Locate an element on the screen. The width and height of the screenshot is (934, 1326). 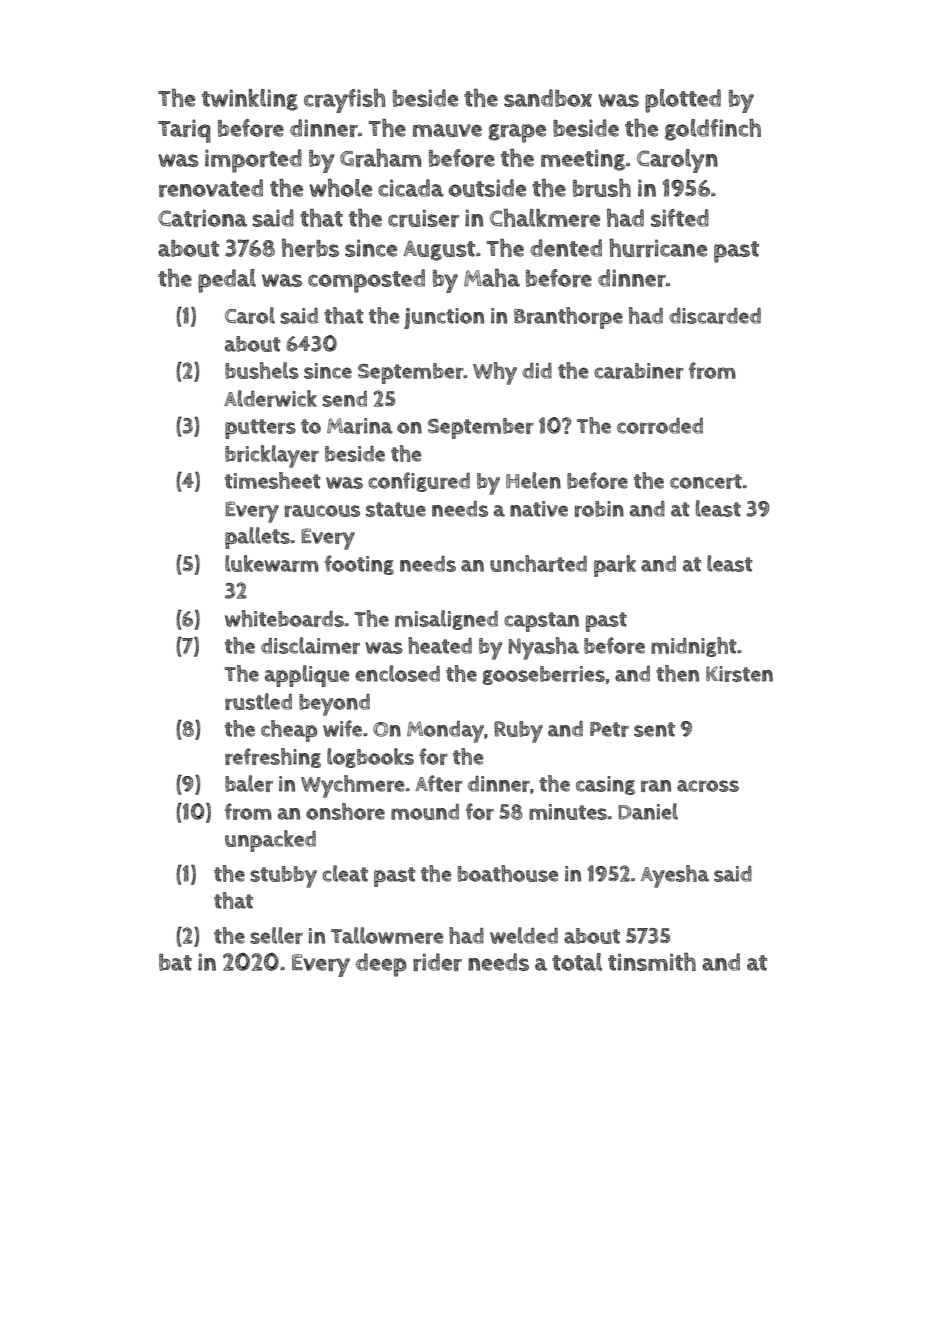
discarded is located at coordinates (715, 316).
